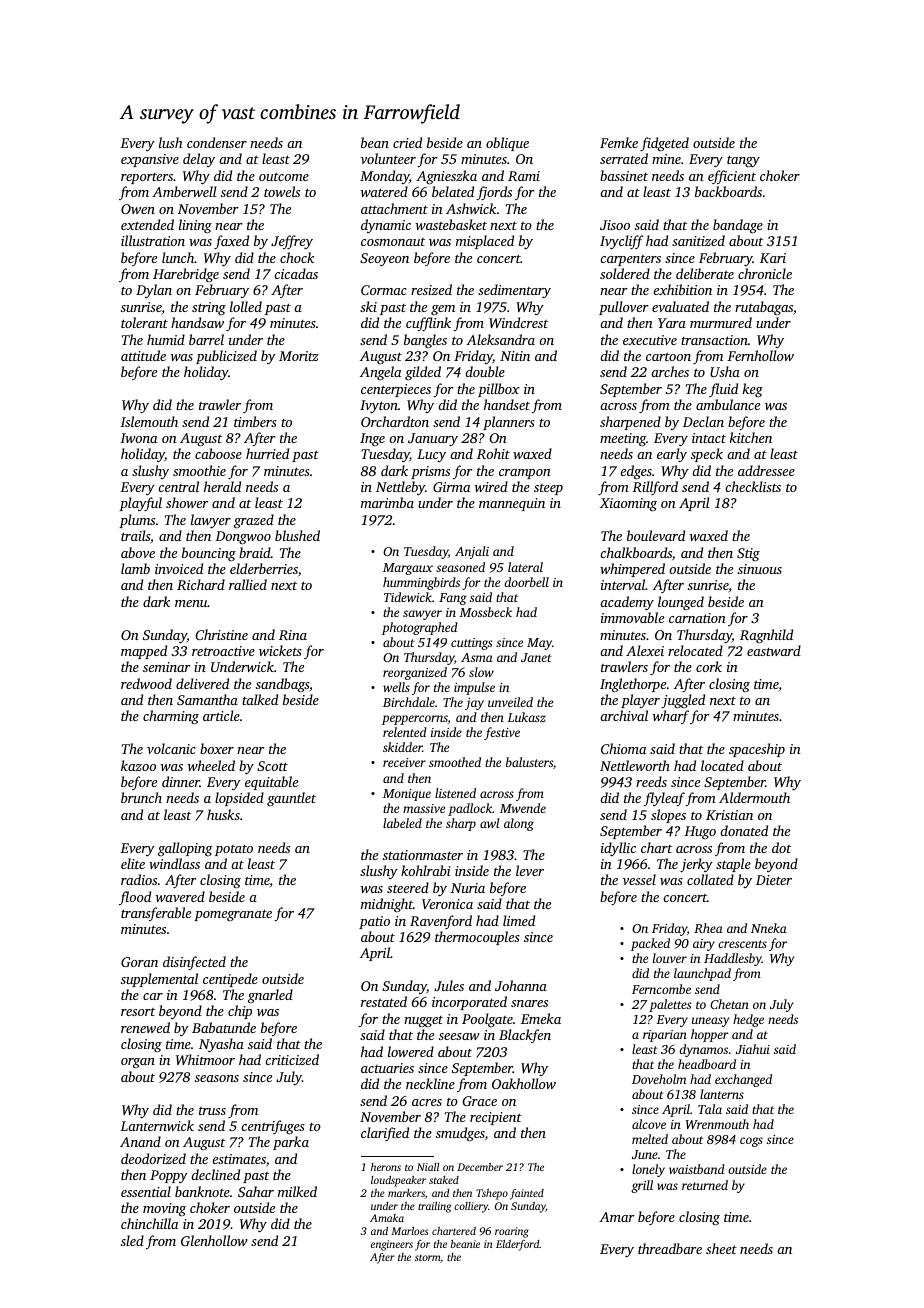 This document has height=1308, width=924. I want to click on Fernhollow, so click(760, 355).
